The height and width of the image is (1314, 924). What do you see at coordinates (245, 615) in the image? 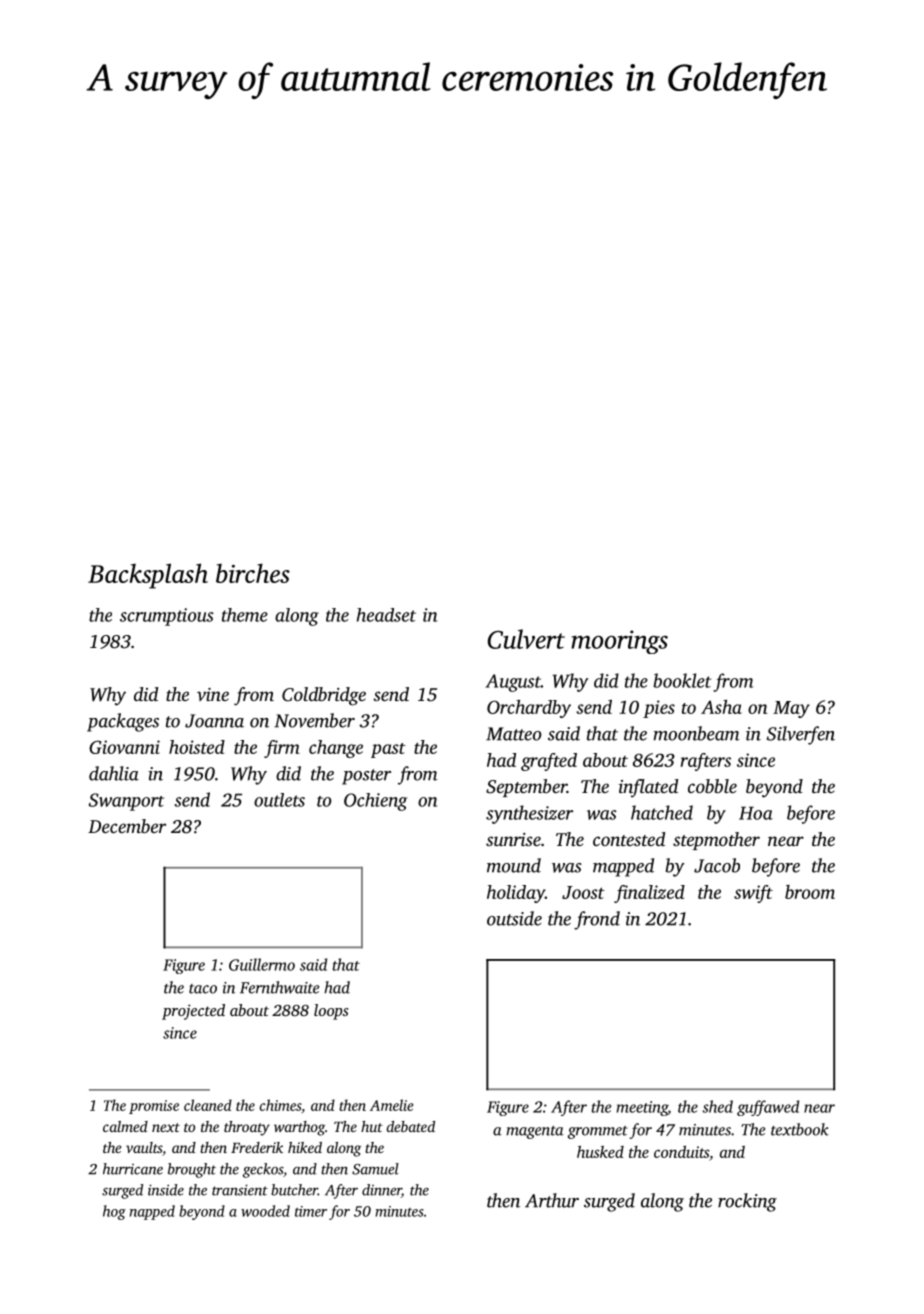
I see `theme` at bounding box center [245, 615].
